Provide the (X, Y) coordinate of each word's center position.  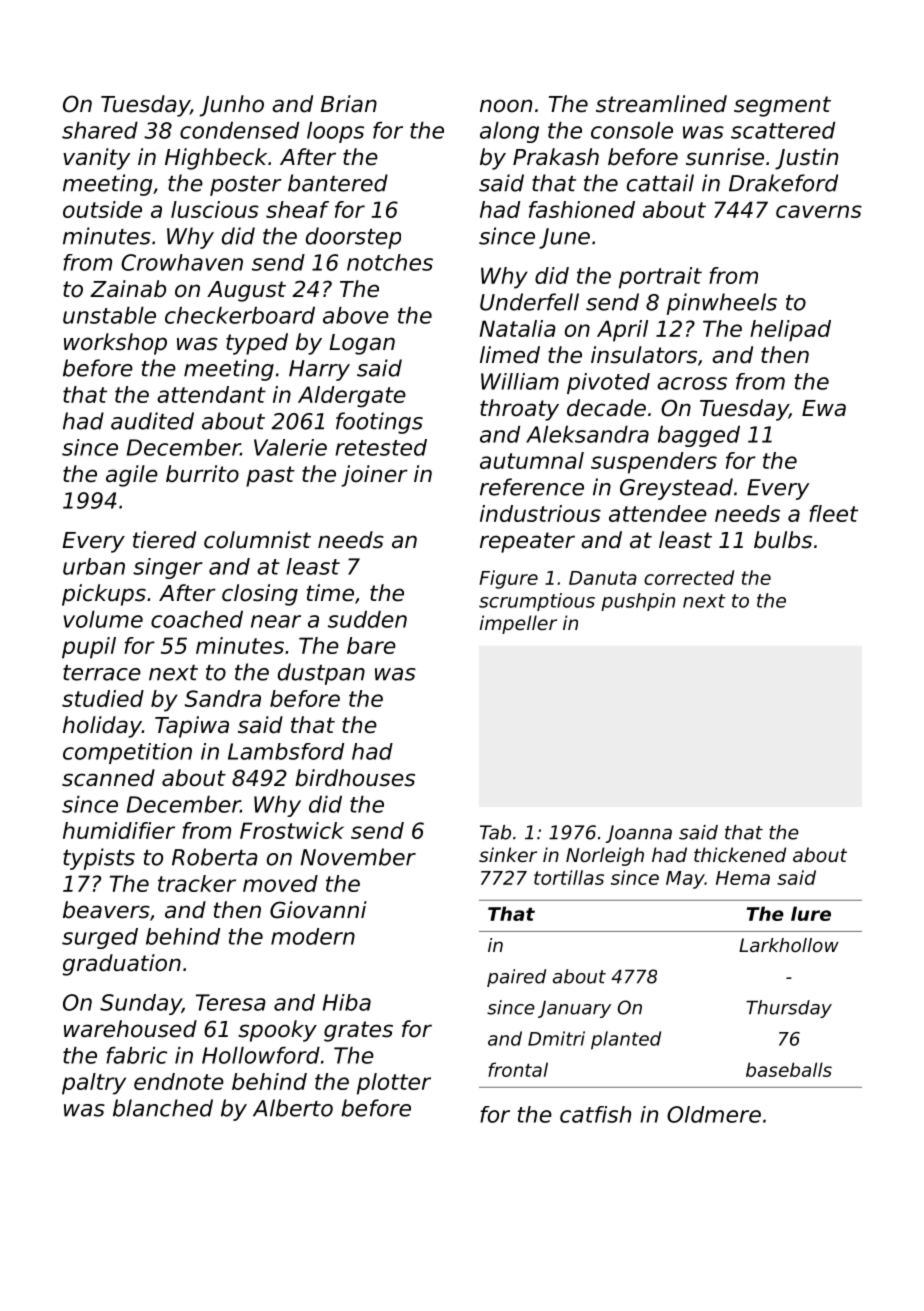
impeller (518, 624)
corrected (689, 577)
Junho (232, 106)
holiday (102, 727)
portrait (660, 278)
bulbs (783, 540)
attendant (211, 394)
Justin (806, 159)
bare (371, 645)
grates (358, 1031)
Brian (349, 104)
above (356, 315)
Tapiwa (192, 727)
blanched (163, 1108)
